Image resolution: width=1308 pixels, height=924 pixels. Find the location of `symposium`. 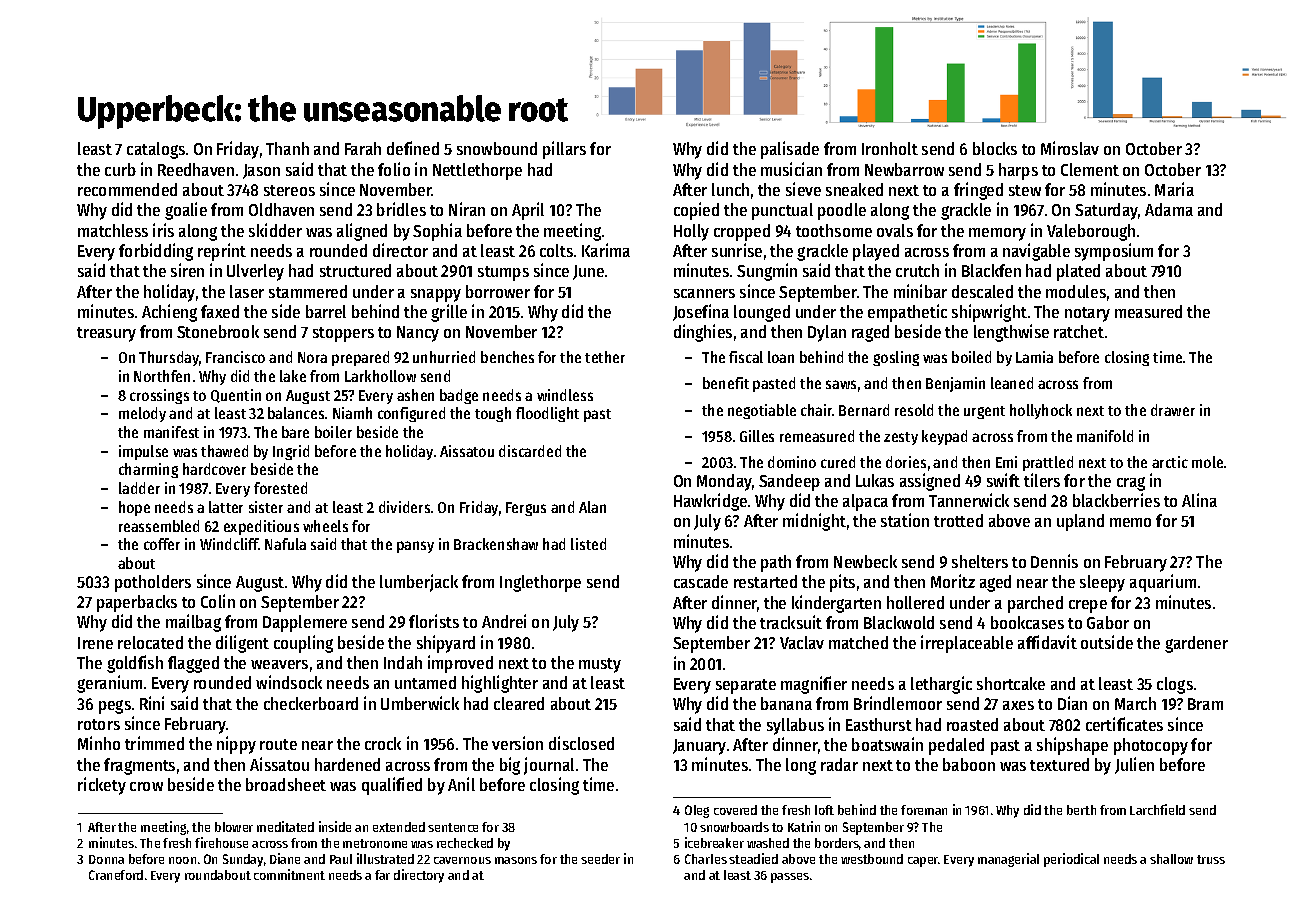

symposium is located at coordinates (1114, 252).
